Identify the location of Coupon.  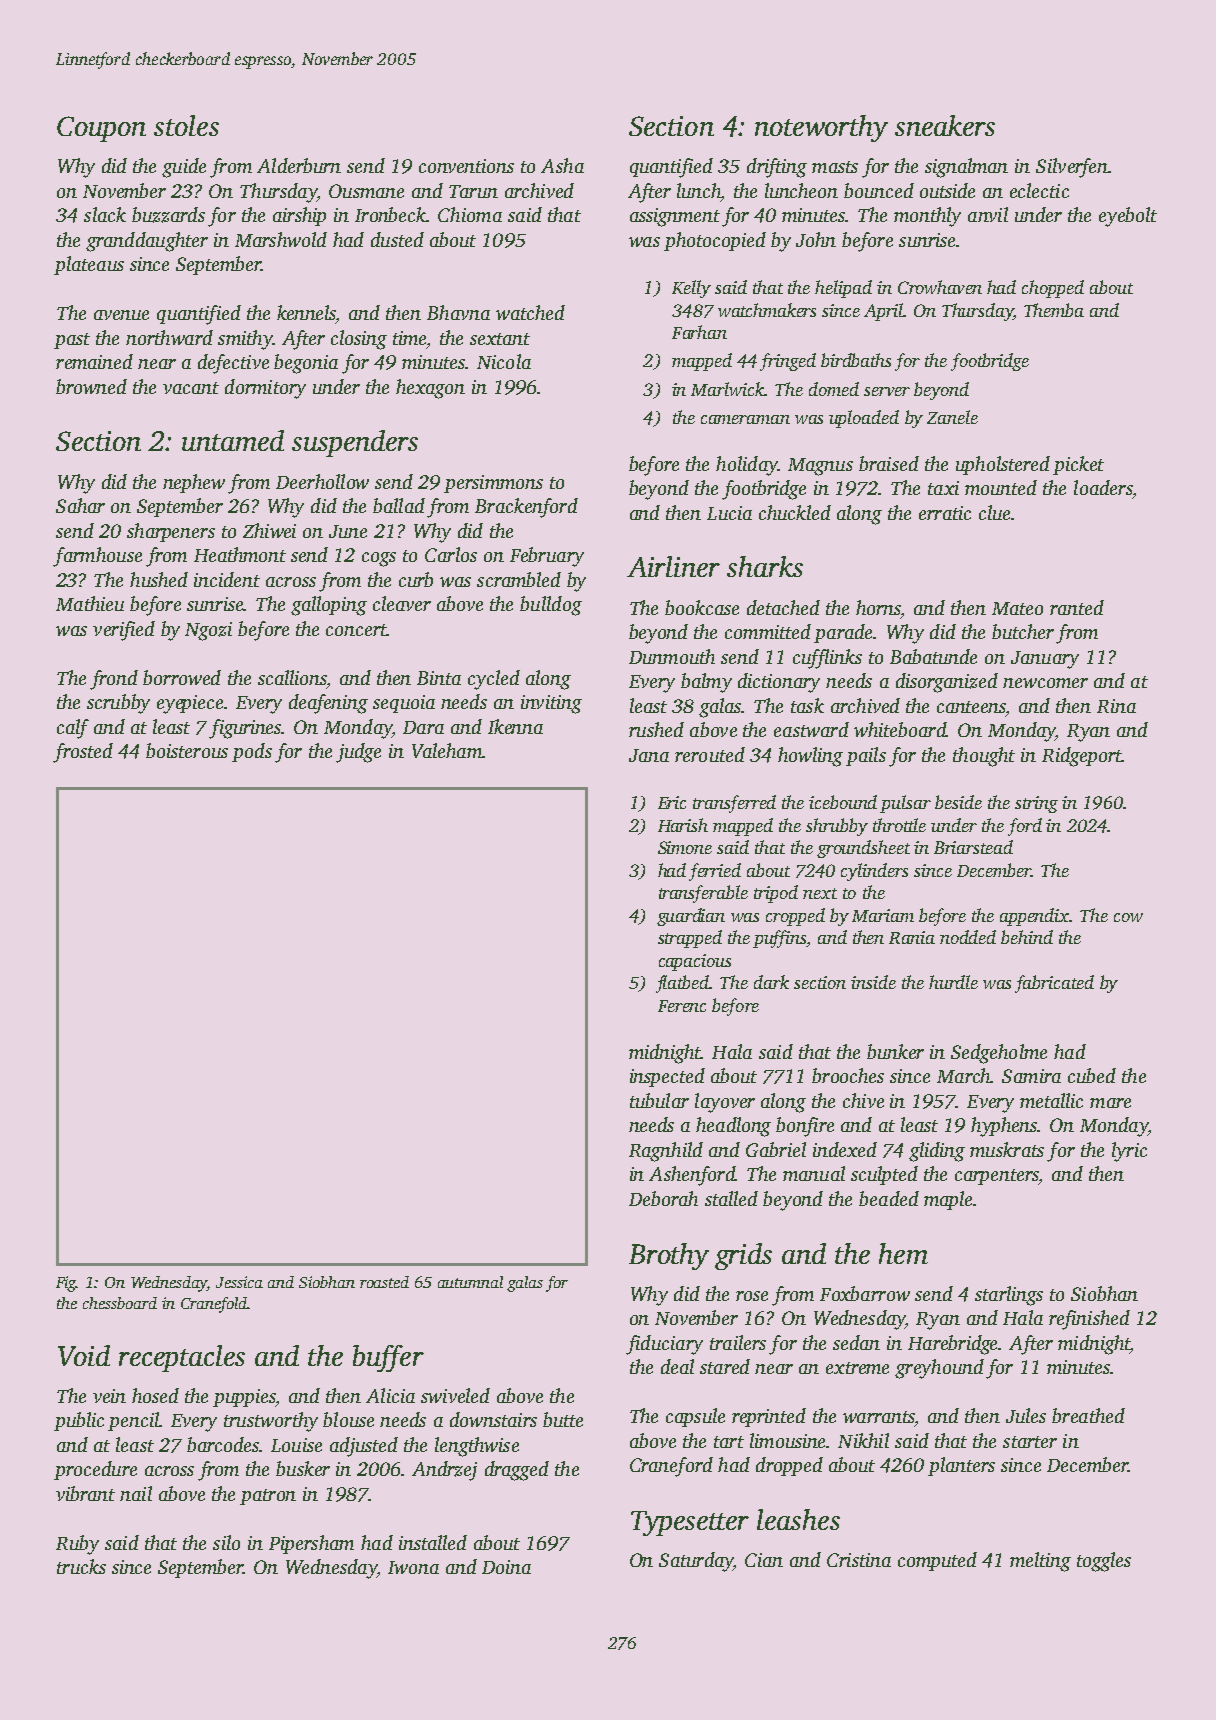
(101, 129).
